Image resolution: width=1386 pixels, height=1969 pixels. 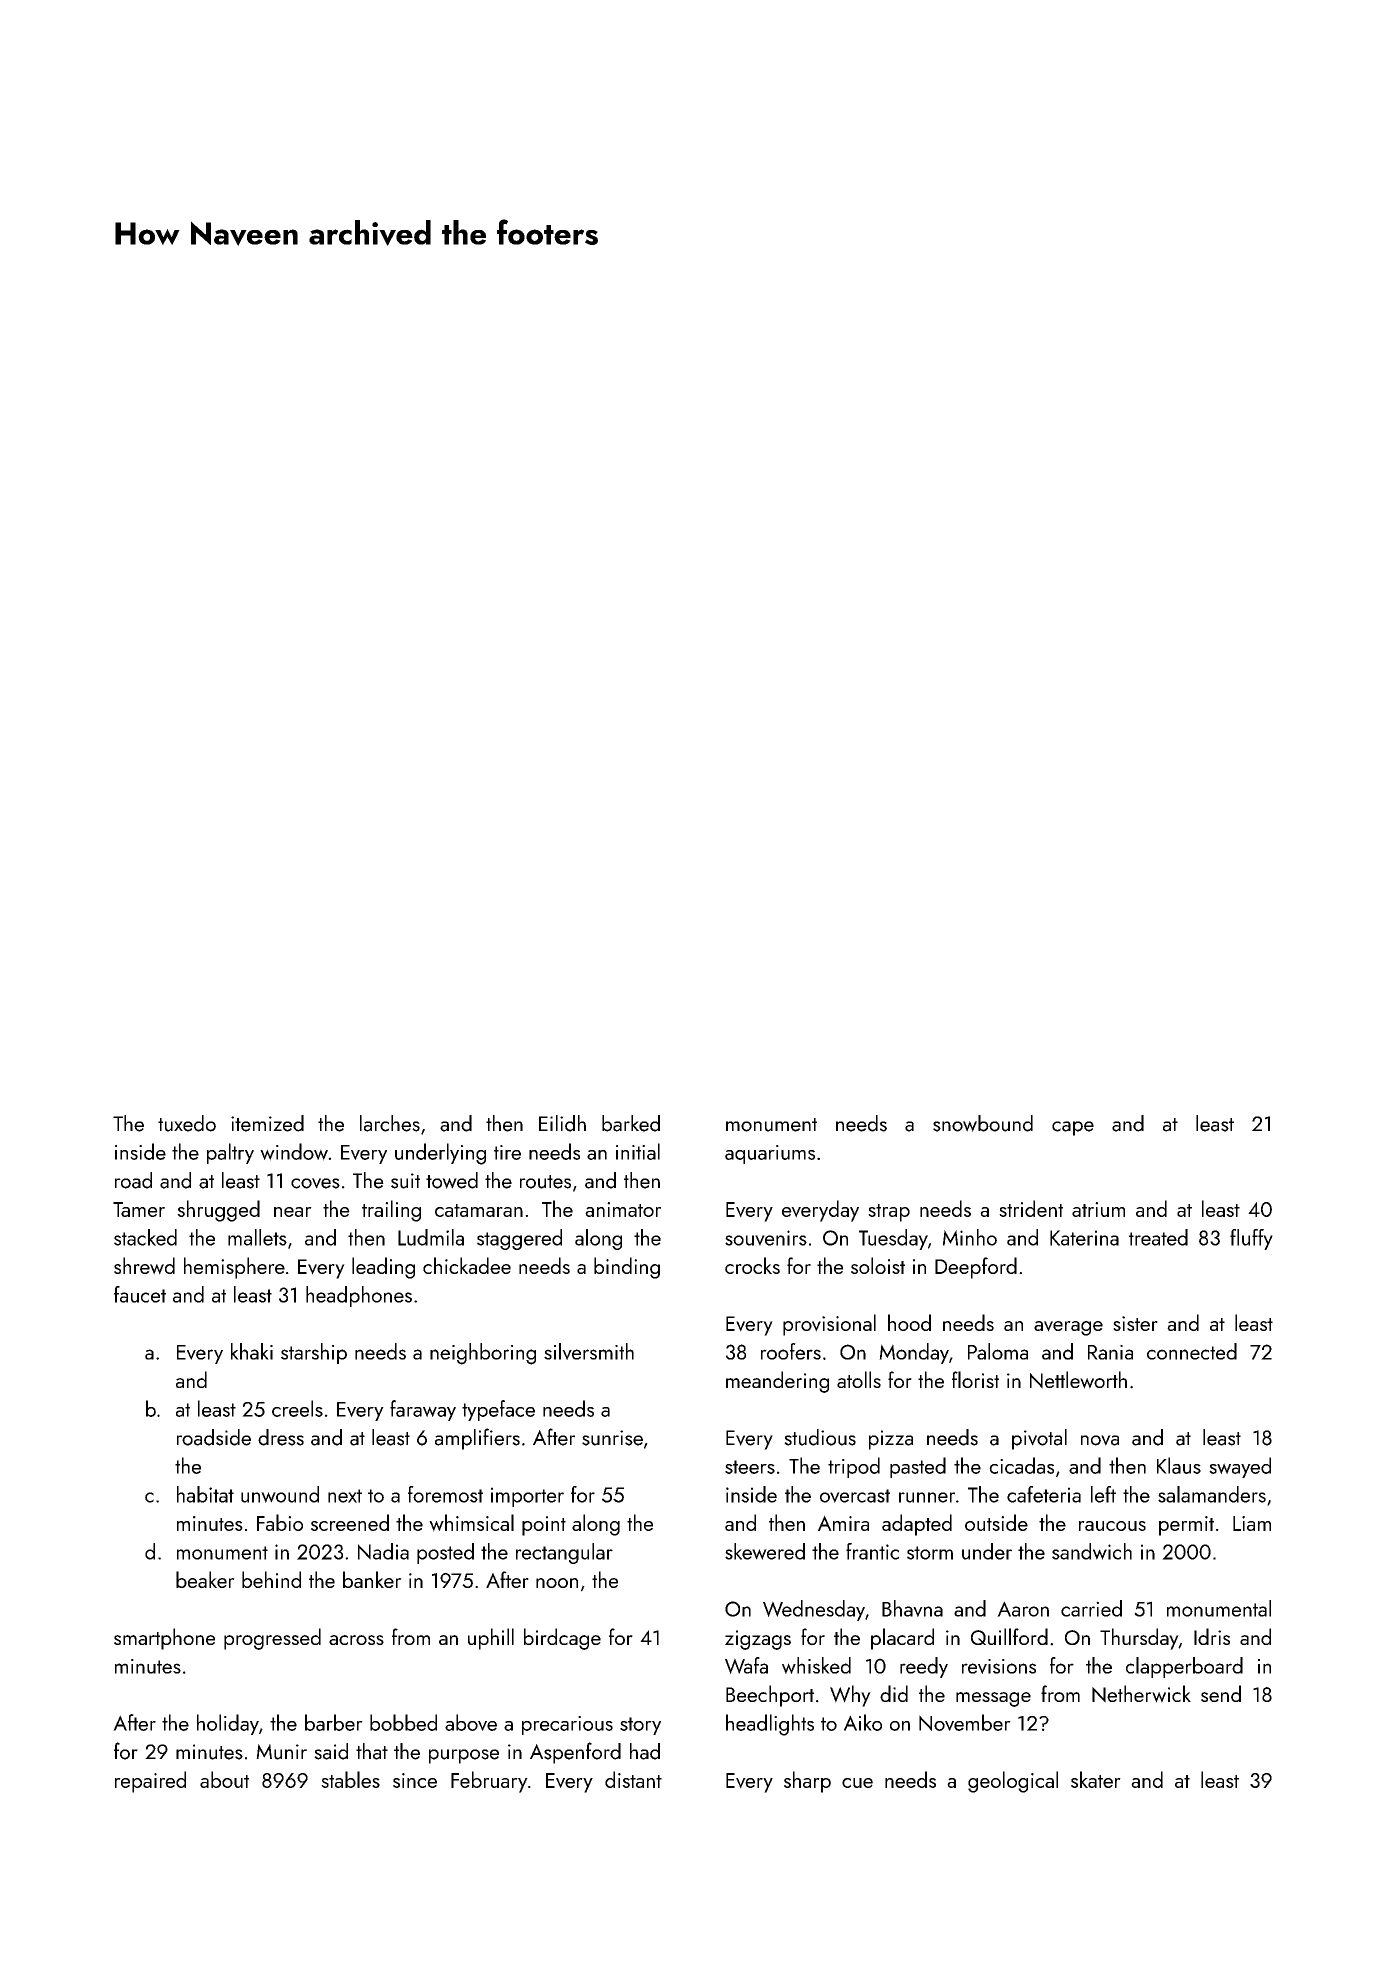 I want to click on cape, so click(x=1073, y=1128).
